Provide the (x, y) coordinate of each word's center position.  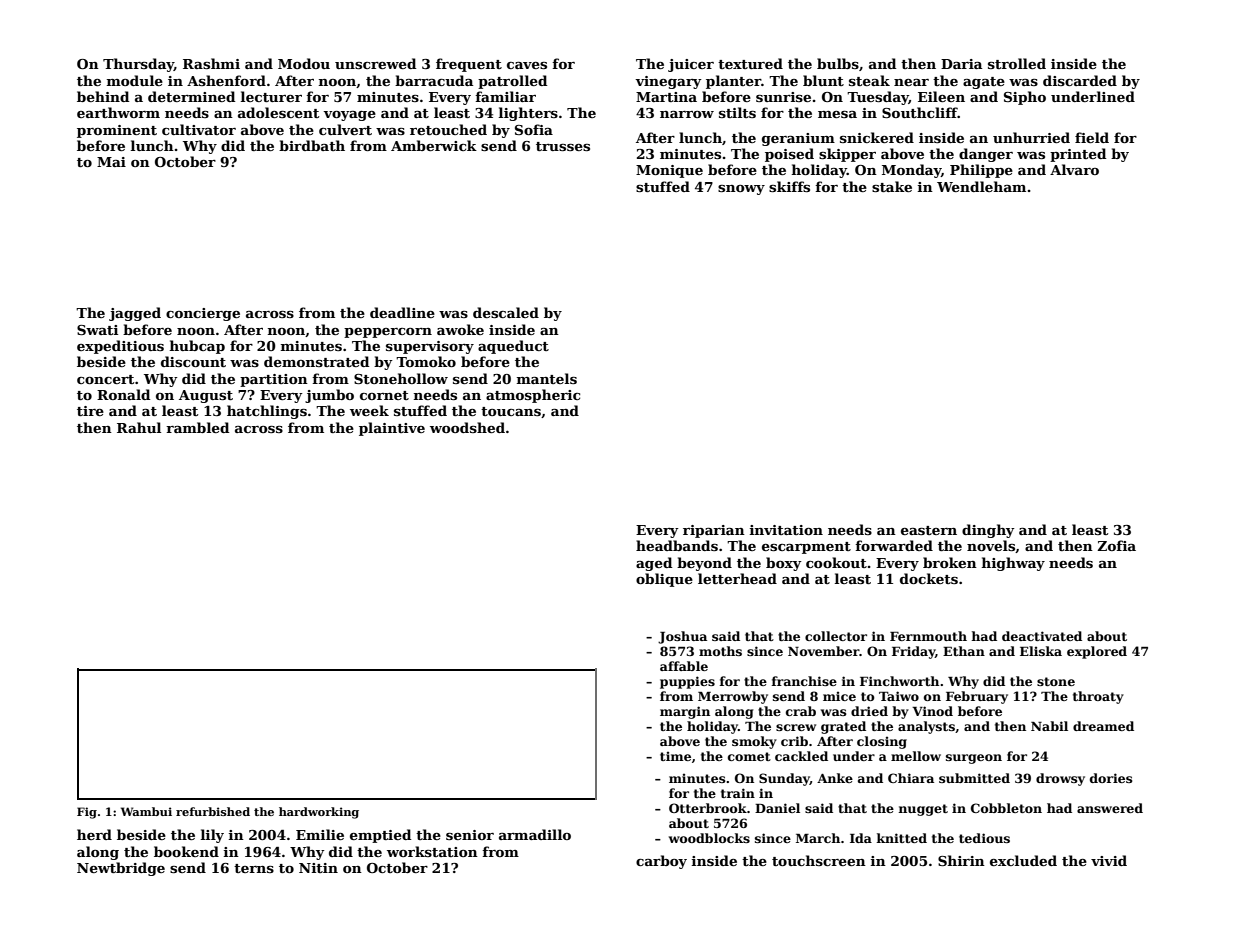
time (675, 756)
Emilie (320, 834)
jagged (135, 314)
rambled (197, 427)
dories (1111, 778)
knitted (901, 838)
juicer (691, 65)
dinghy (988, 531)
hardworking (319, 813)
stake (892, 186)
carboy (661, 862)
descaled (506, 312)
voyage (349, 116)
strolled (1017, 63)
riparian (714, 531)
